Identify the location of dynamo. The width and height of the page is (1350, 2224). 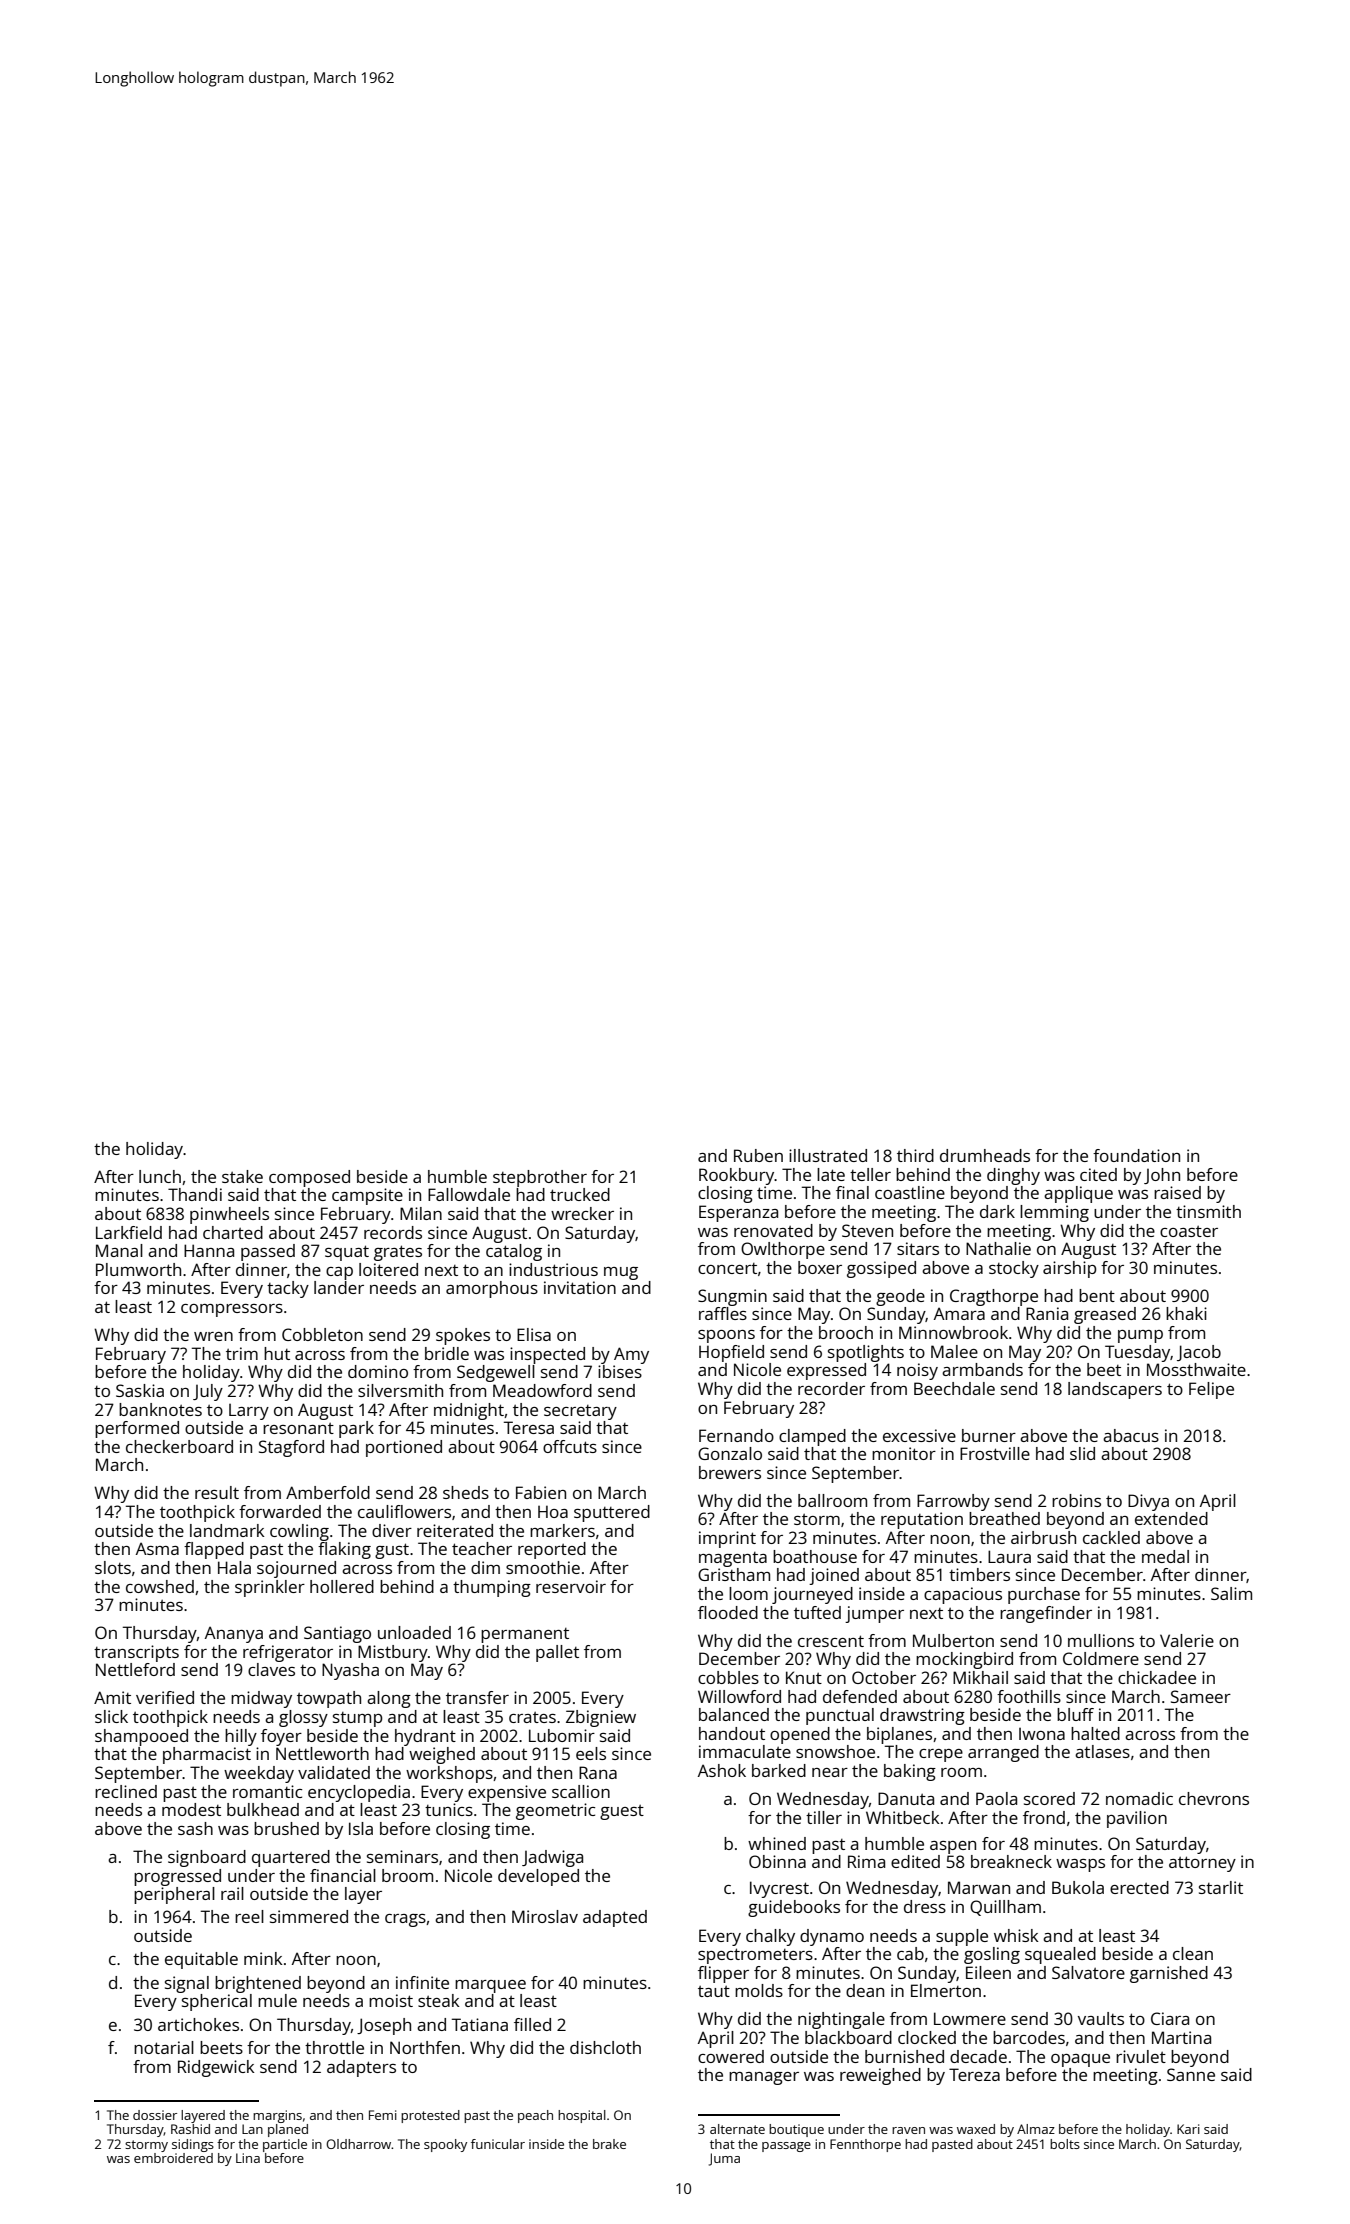
(832, 1937).
